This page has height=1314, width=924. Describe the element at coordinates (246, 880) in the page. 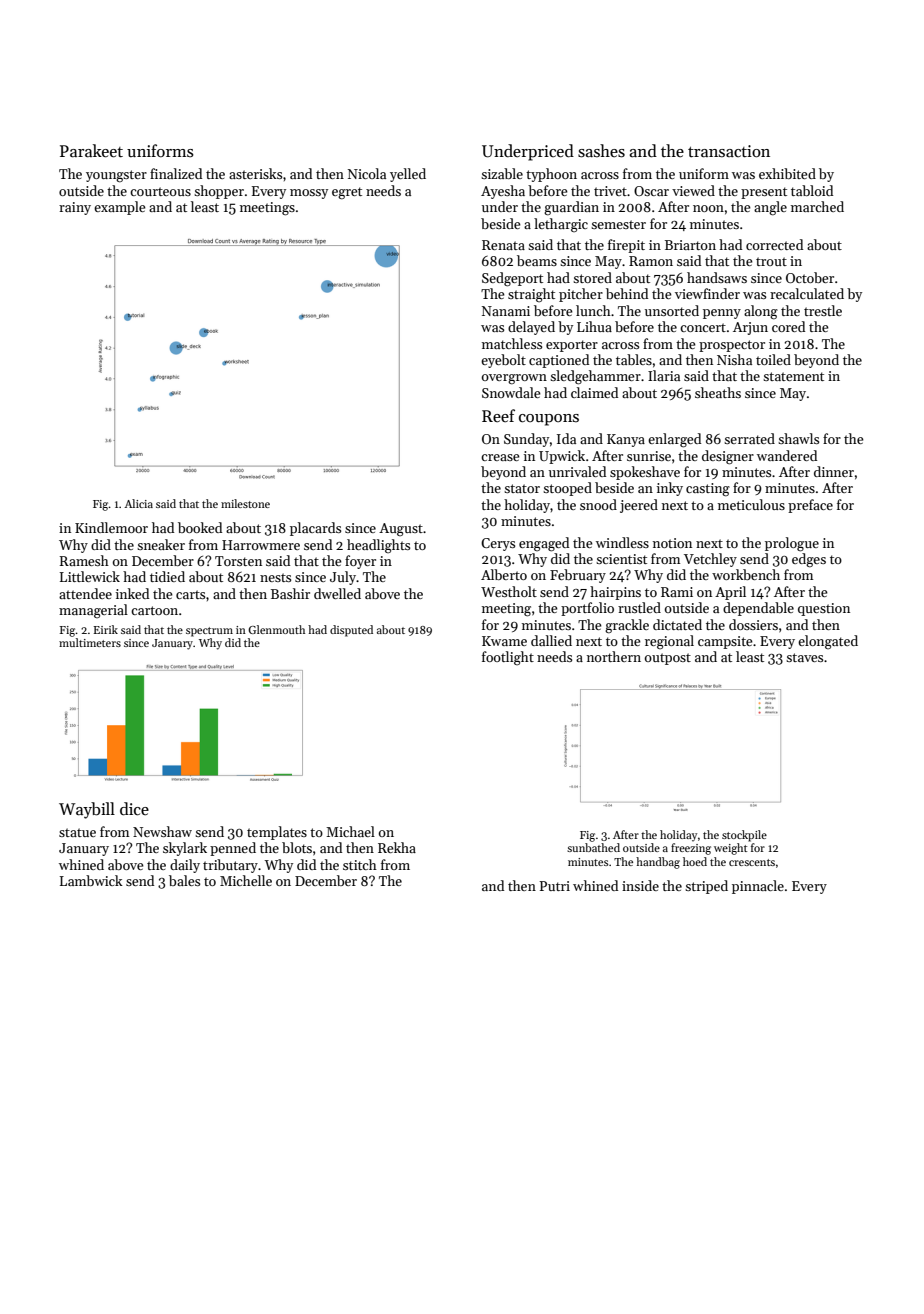

I see `Michelle` at that location.
